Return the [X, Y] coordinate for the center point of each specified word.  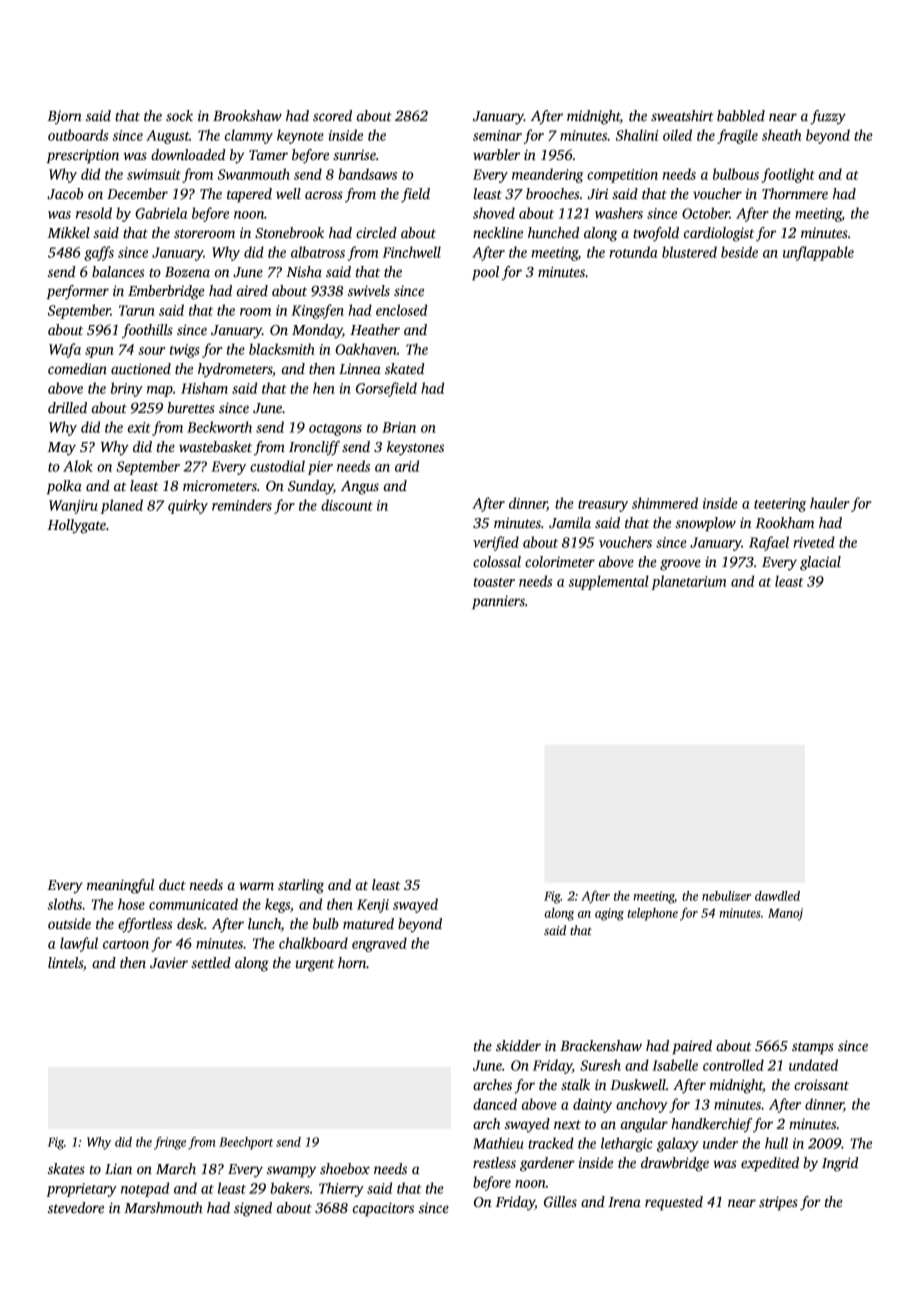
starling [301, 886]
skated [404, 368]
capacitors [383, 1209]
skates [66, 1168]
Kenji [373, 906]
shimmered [665, 503]
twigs [185, 351]
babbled [741, 115]
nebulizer [726, 896]
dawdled [777, 896]
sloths [65, 904]
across [324, 195]
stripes [778, 1203]
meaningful [120, 886]
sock [179, 115]
